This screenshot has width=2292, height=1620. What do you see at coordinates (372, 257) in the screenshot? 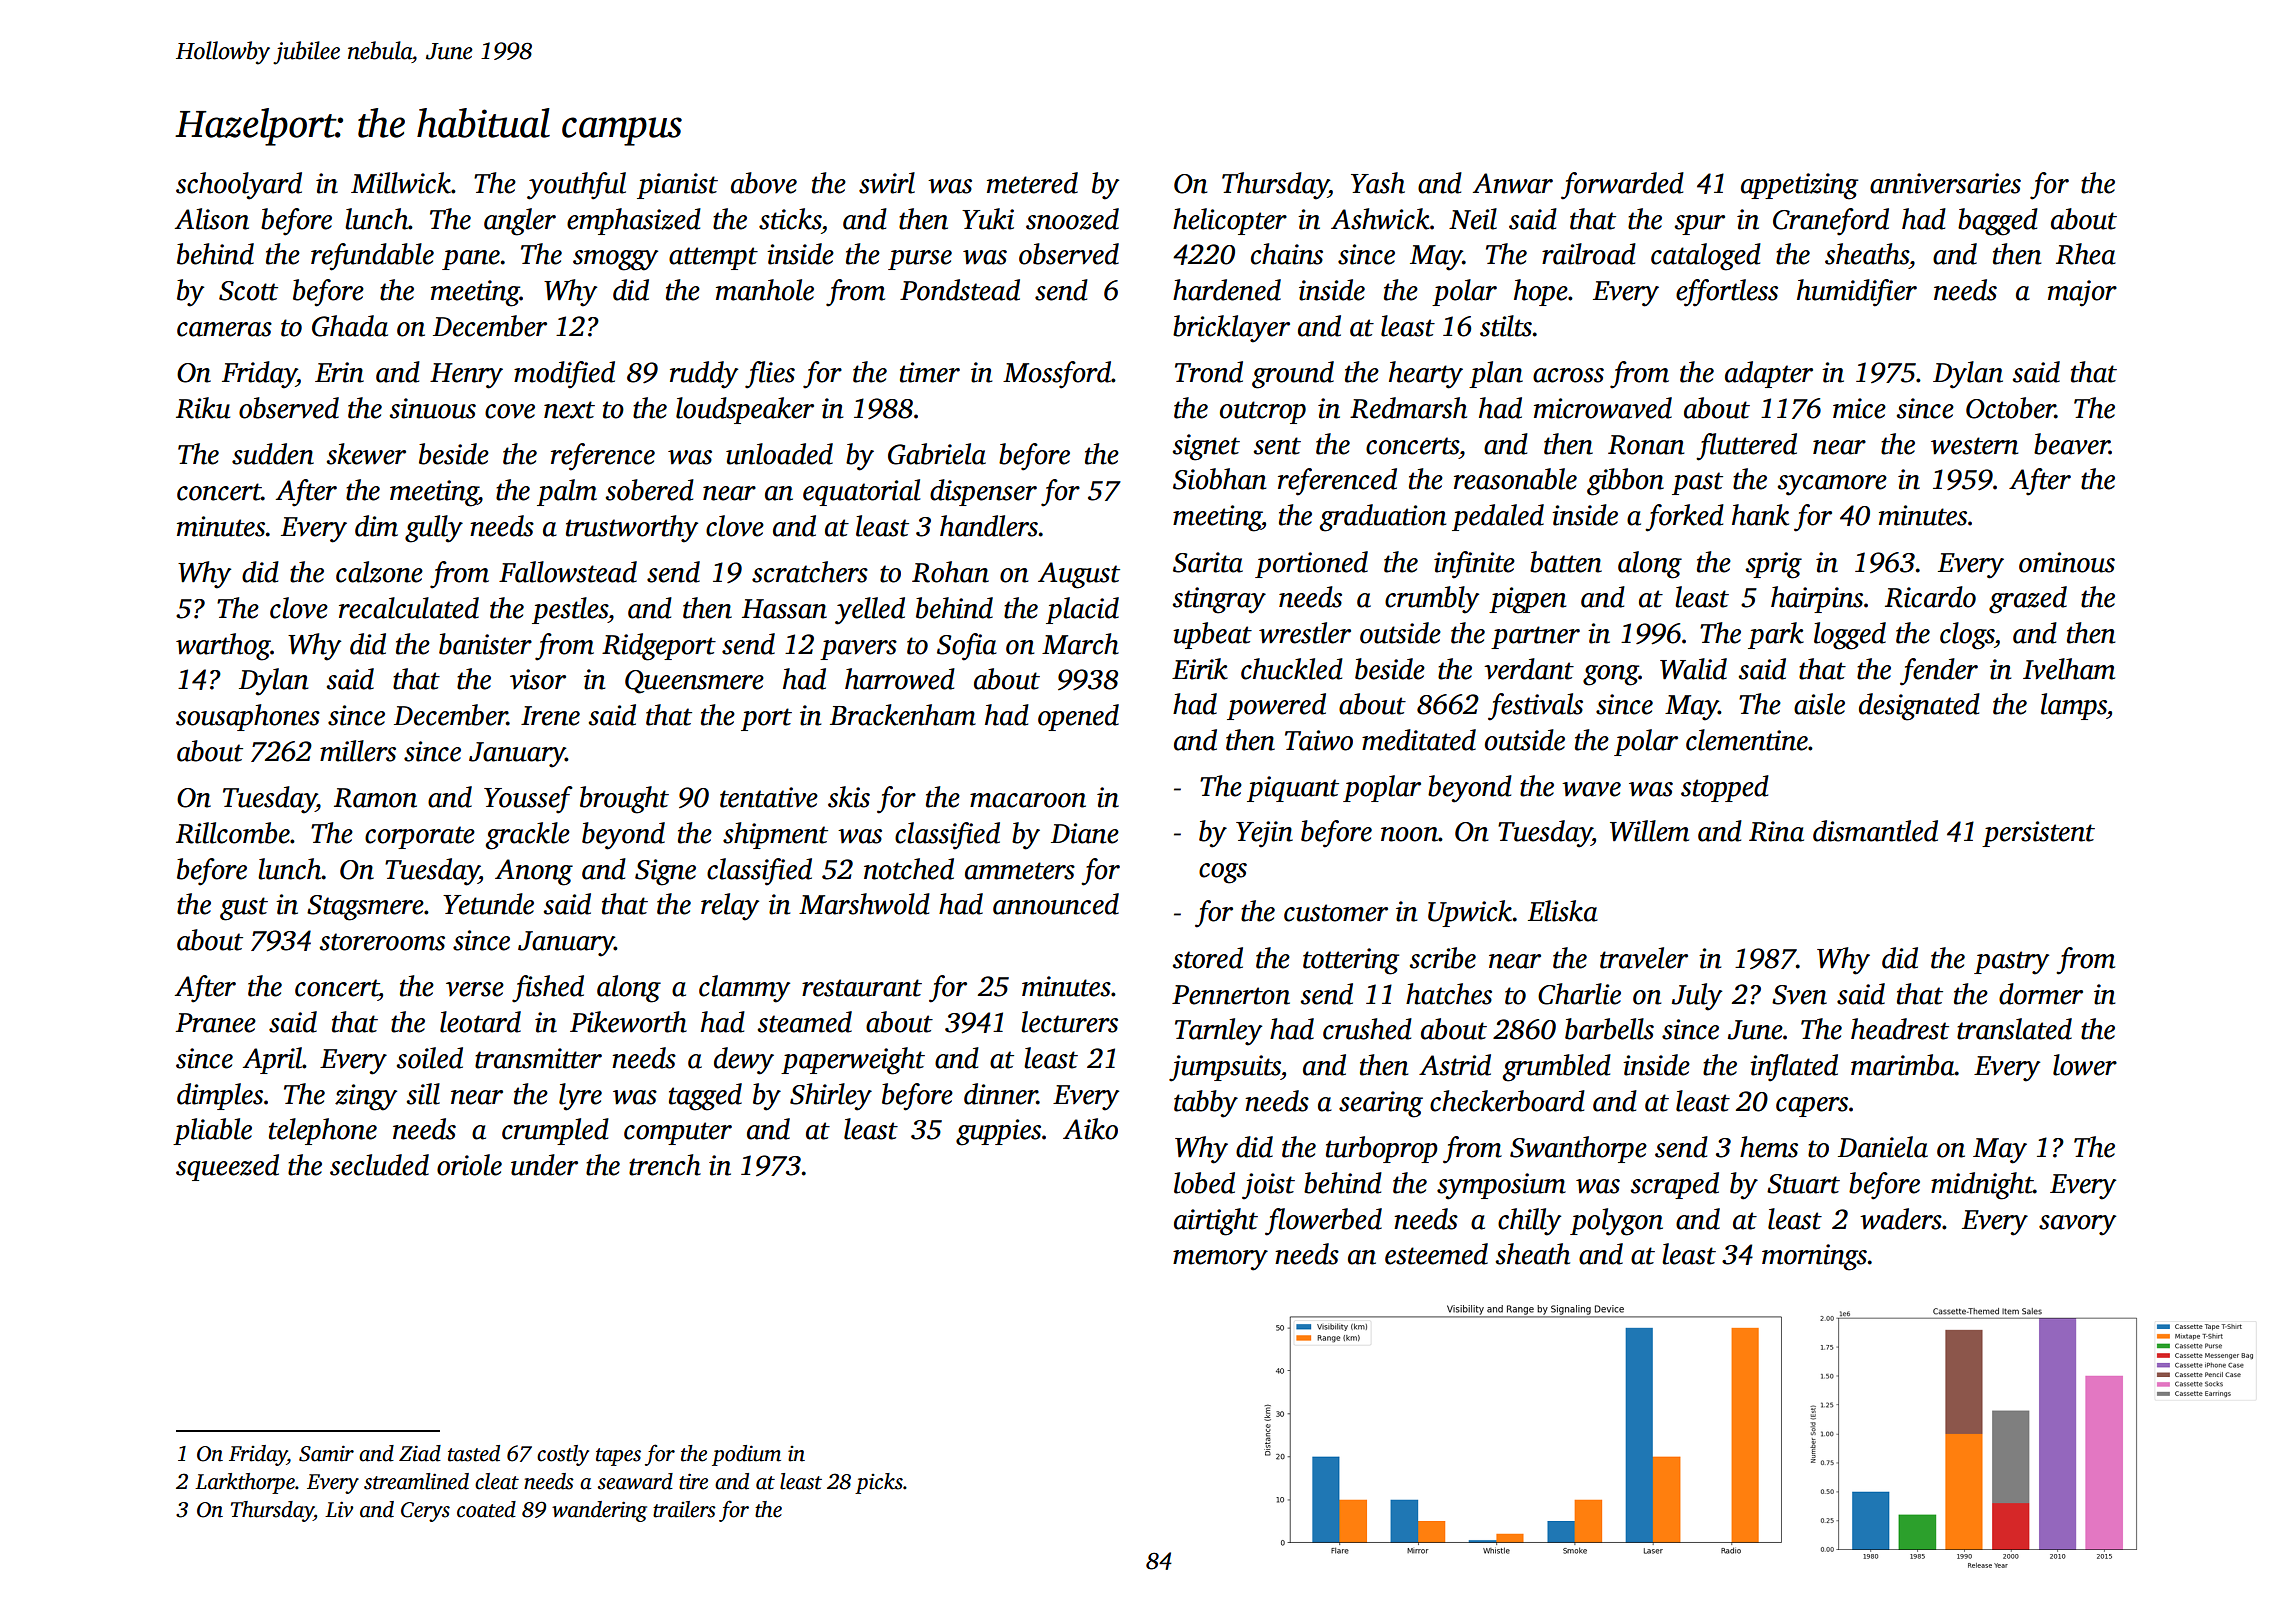
I see `refundable` at bounding box center [372, 257].
